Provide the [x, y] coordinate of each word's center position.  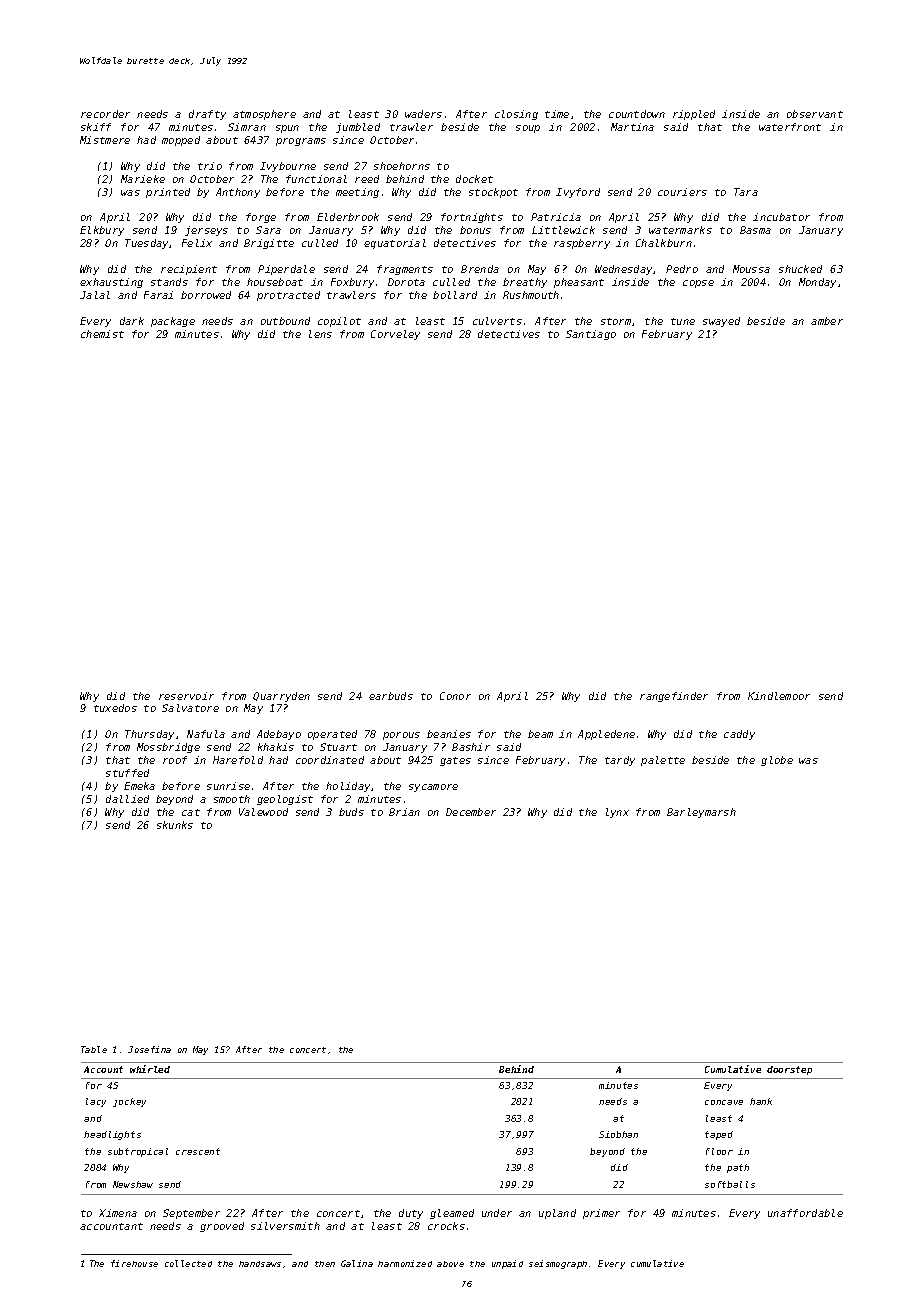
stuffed [127, 773]
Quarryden [281, 697]
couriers [682, 192]
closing [516, 115]
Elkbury [102, 231]
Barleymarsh [701, 813]
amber [827, 321]
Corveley [395, 335]
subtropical [138, 1152]
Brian [404, 812]
